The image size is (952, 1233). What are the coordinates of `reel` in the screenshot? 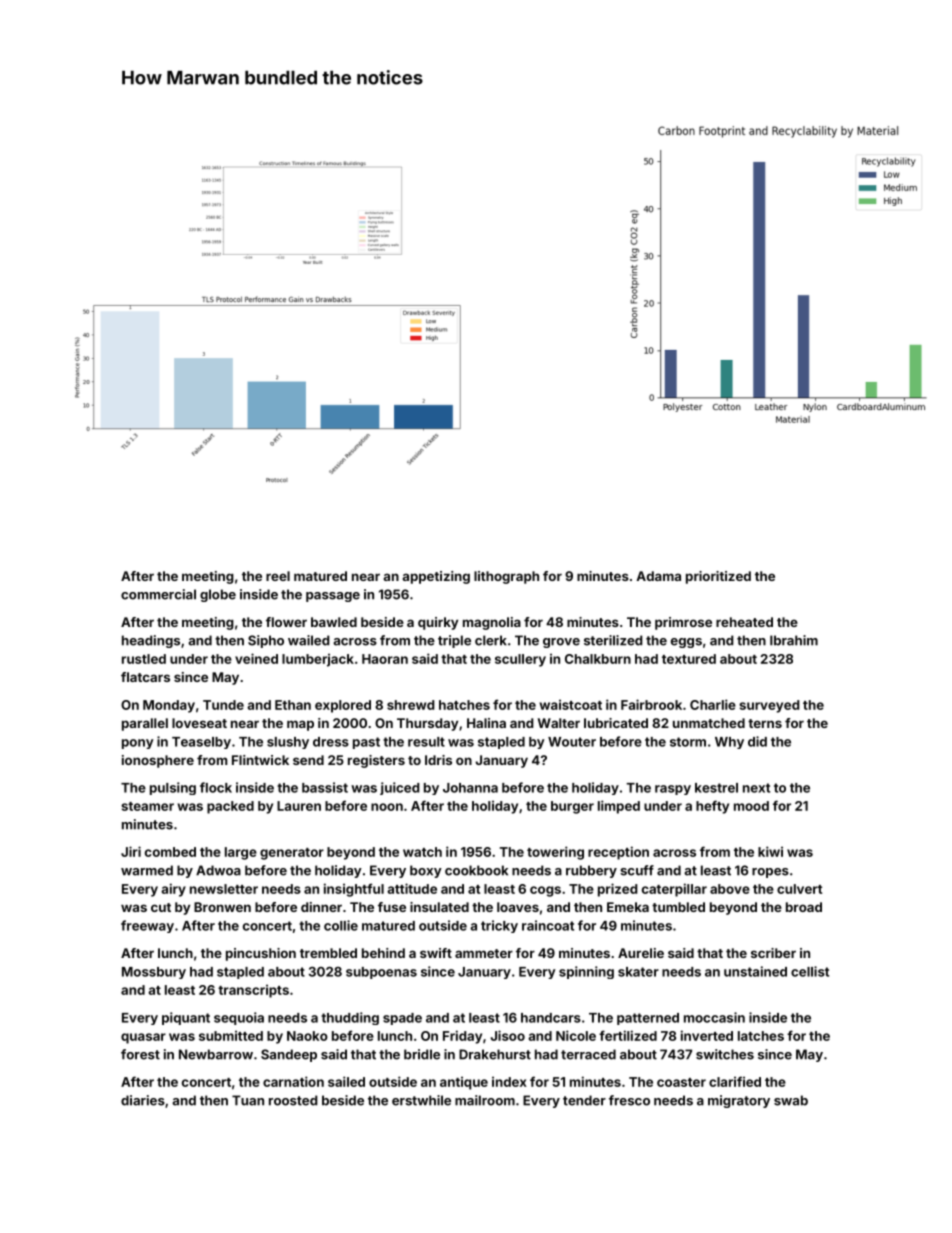 It's located at (278, 576).
